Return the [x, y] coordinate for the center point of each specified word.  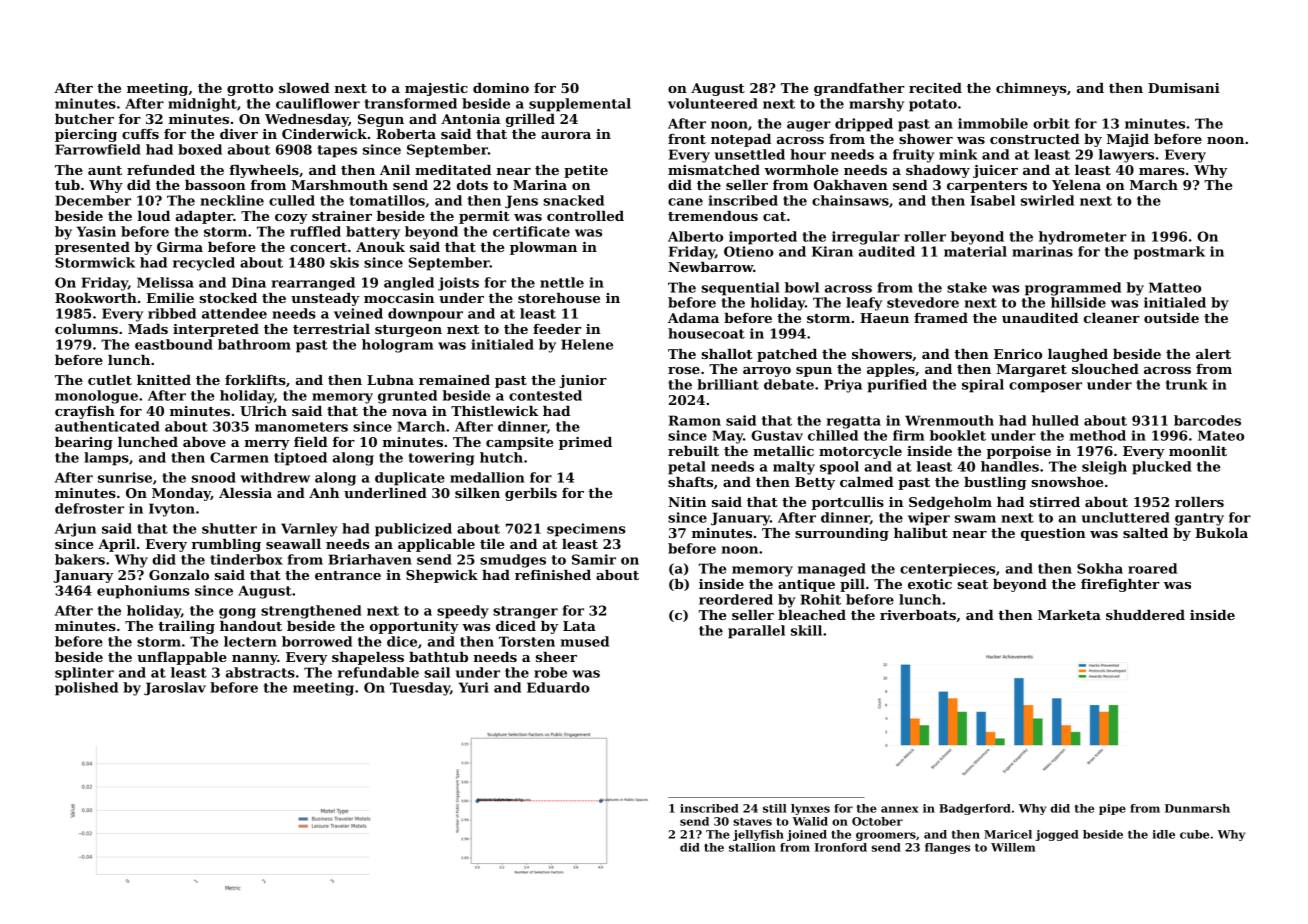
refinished [553, 575]
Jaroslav [175, 689]
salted [1145, 533]
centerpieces [947, 570]
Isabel [993, 200]
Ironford [841, 847]
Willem [1013, 847]
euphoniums [143, 592]
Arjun [75, 530]
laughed [1078, 355]
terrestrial [331, 329]
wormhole [801, 170]
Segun [381, 120]
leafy [864, 304]
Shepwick [442, 576]
